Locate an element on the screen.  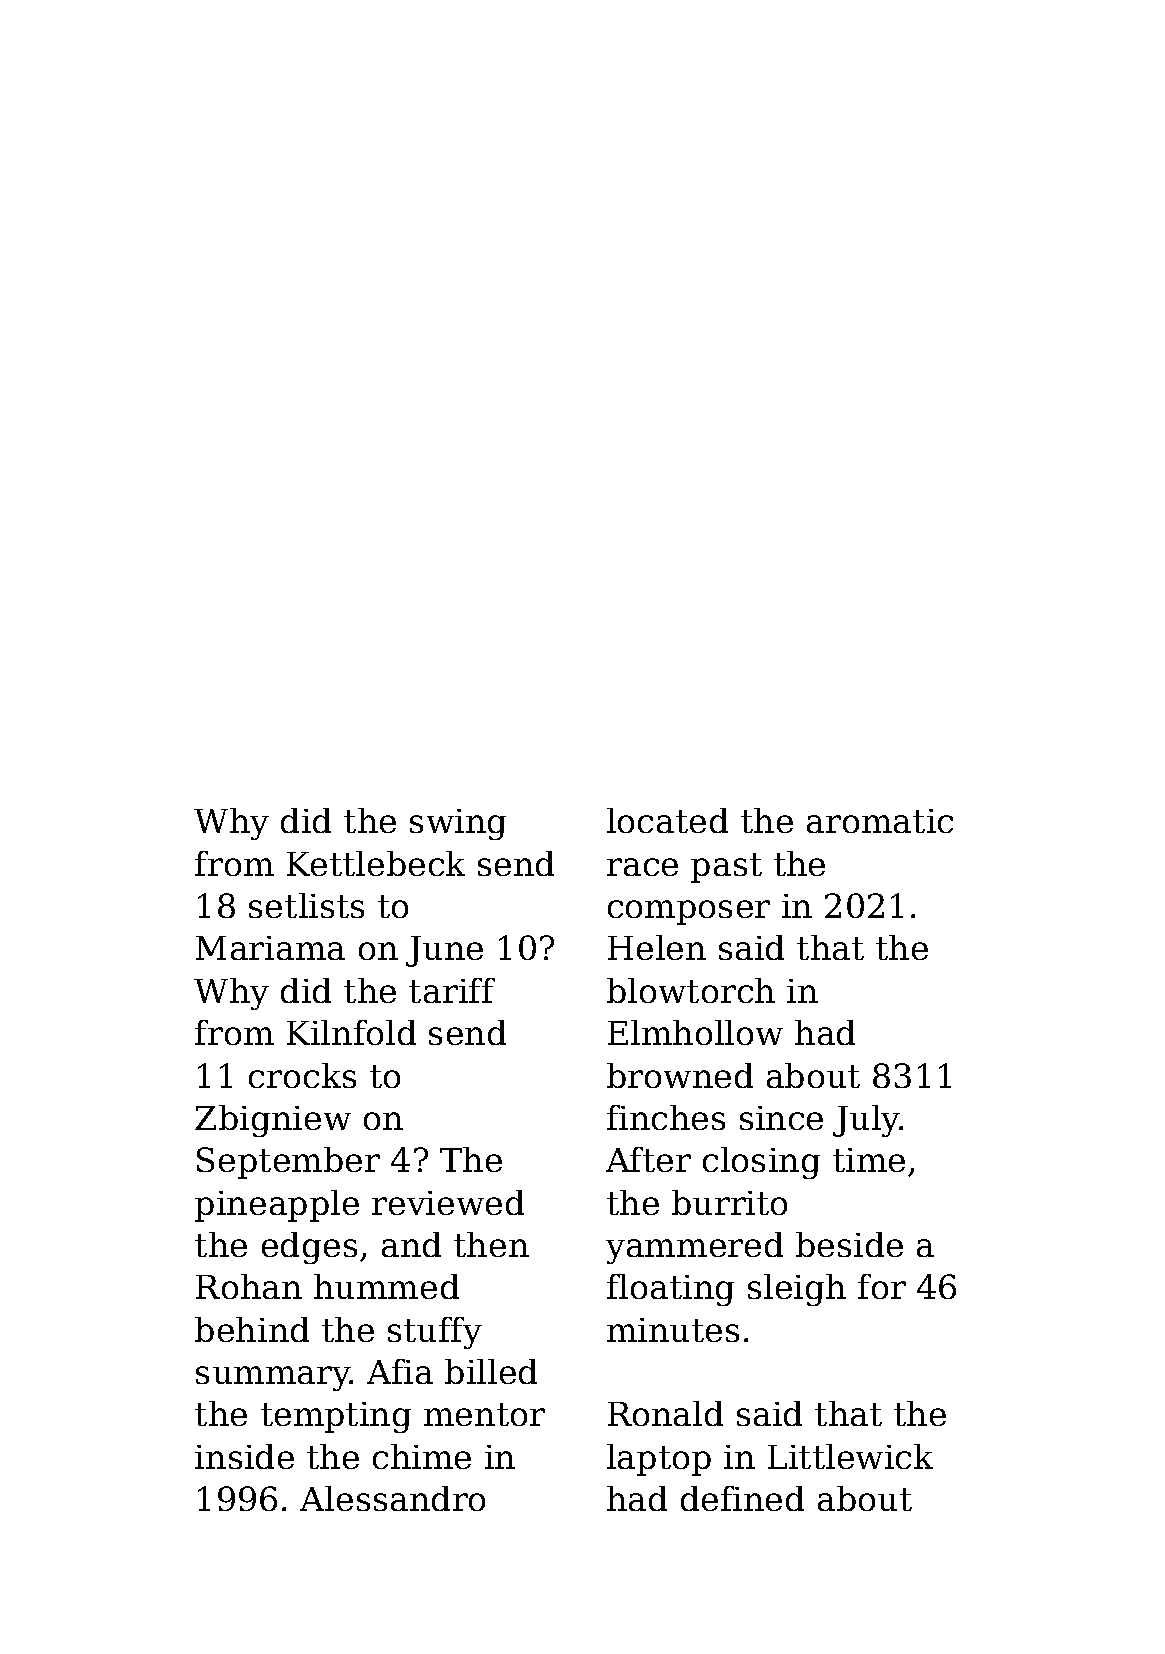
behind is located at coordinates (252, 1329).
